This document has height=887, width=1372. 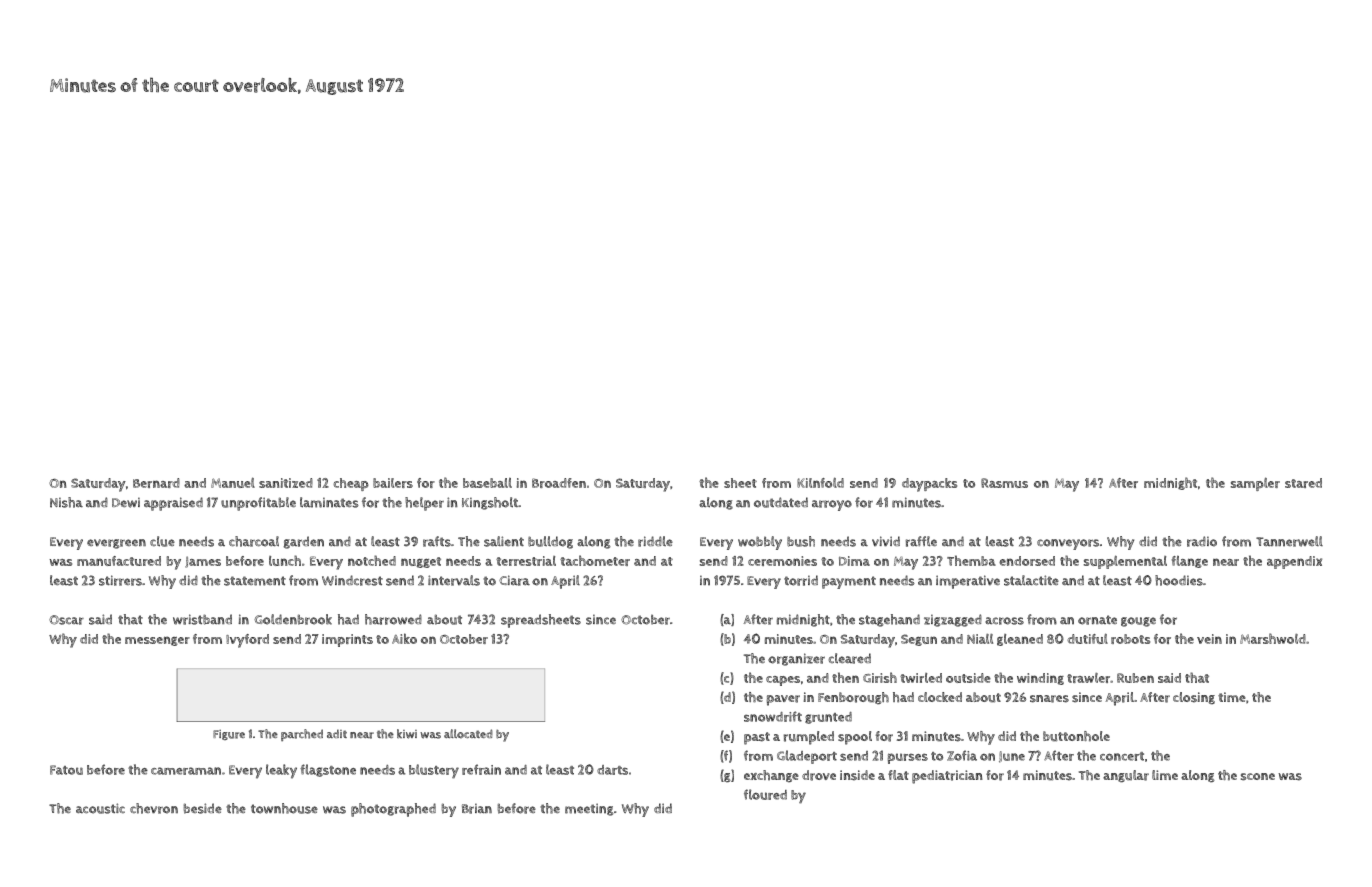 What do you see at coordinates (247, 641) in the document?
I see `Ivyford` at bounding box center [247, 641].
